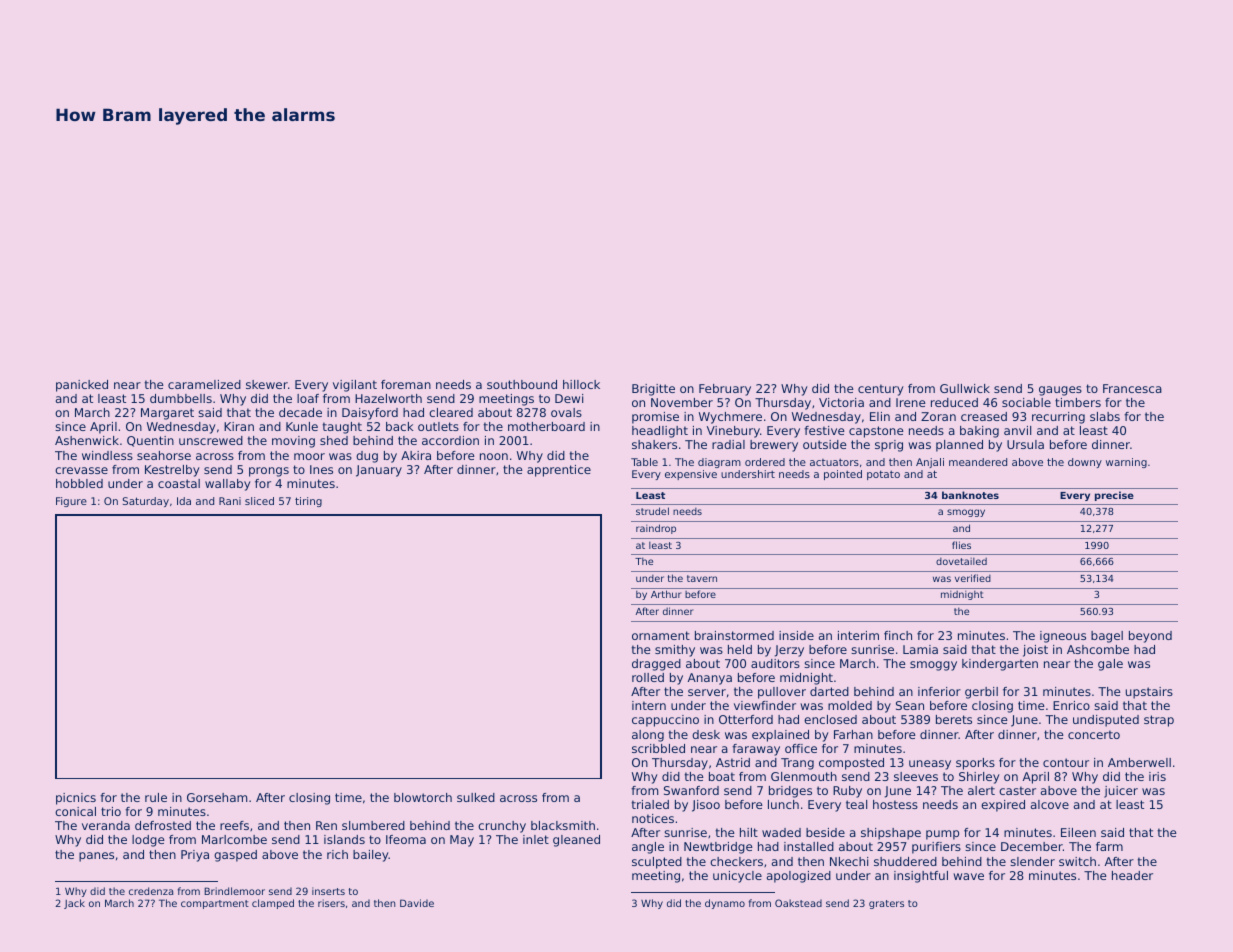 Image resolution: width=1233 pixels, height=952 pixels. Describe the element at coordinates (71, 502) in the image. I see `Figure` at that location.
